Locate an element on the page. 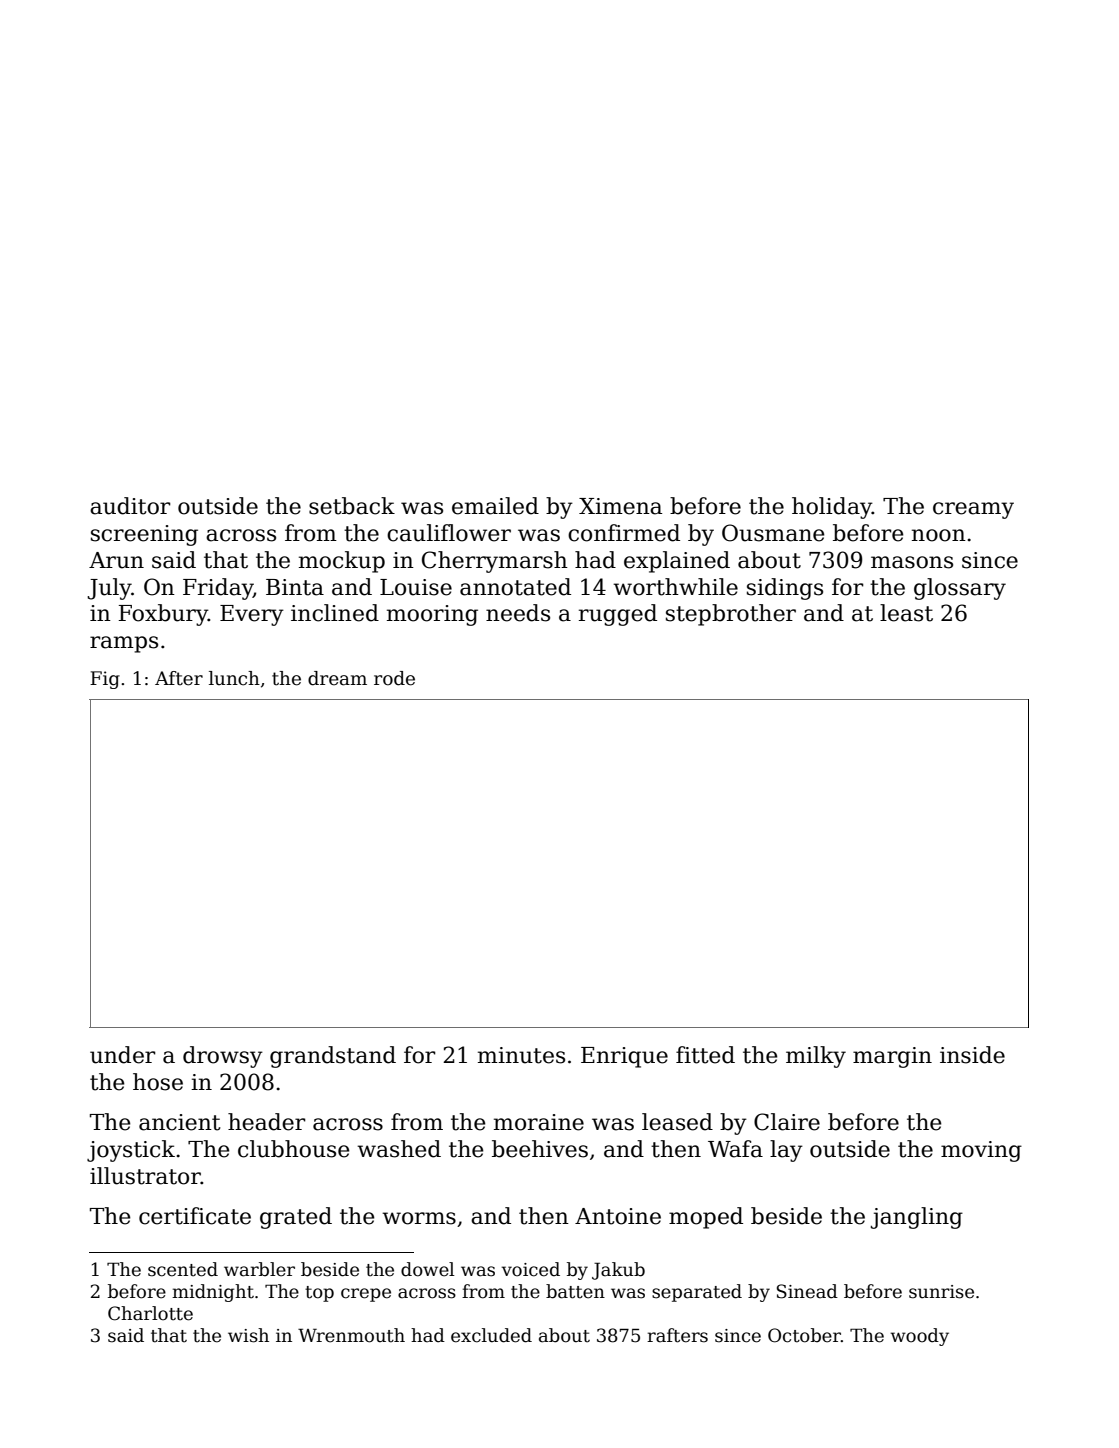 This document has height=1448, width=1119. under is located at coordinates (123, 1055).
